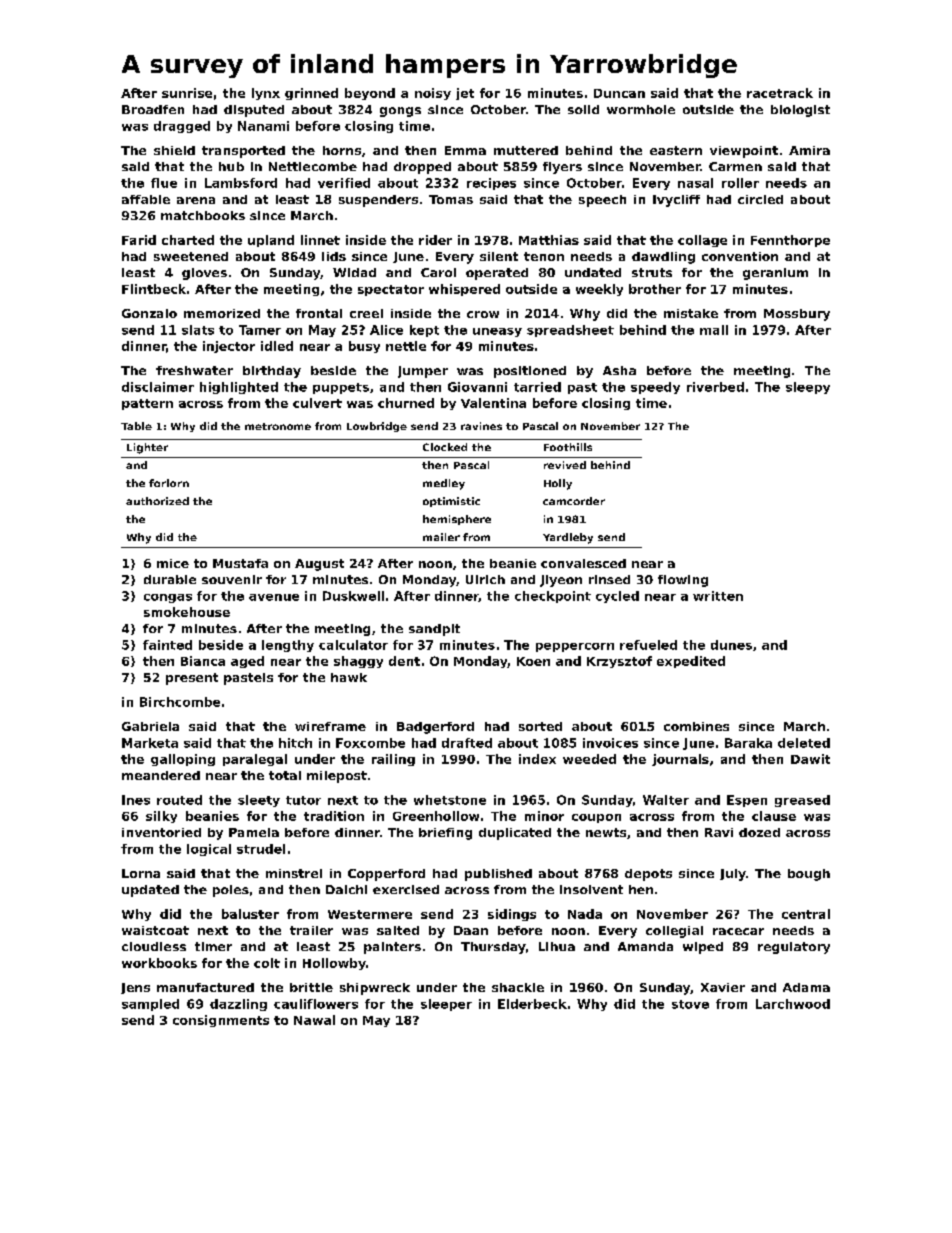 This screenshot has width=952, height=1233. I want to click on written, so click(718, 596).
